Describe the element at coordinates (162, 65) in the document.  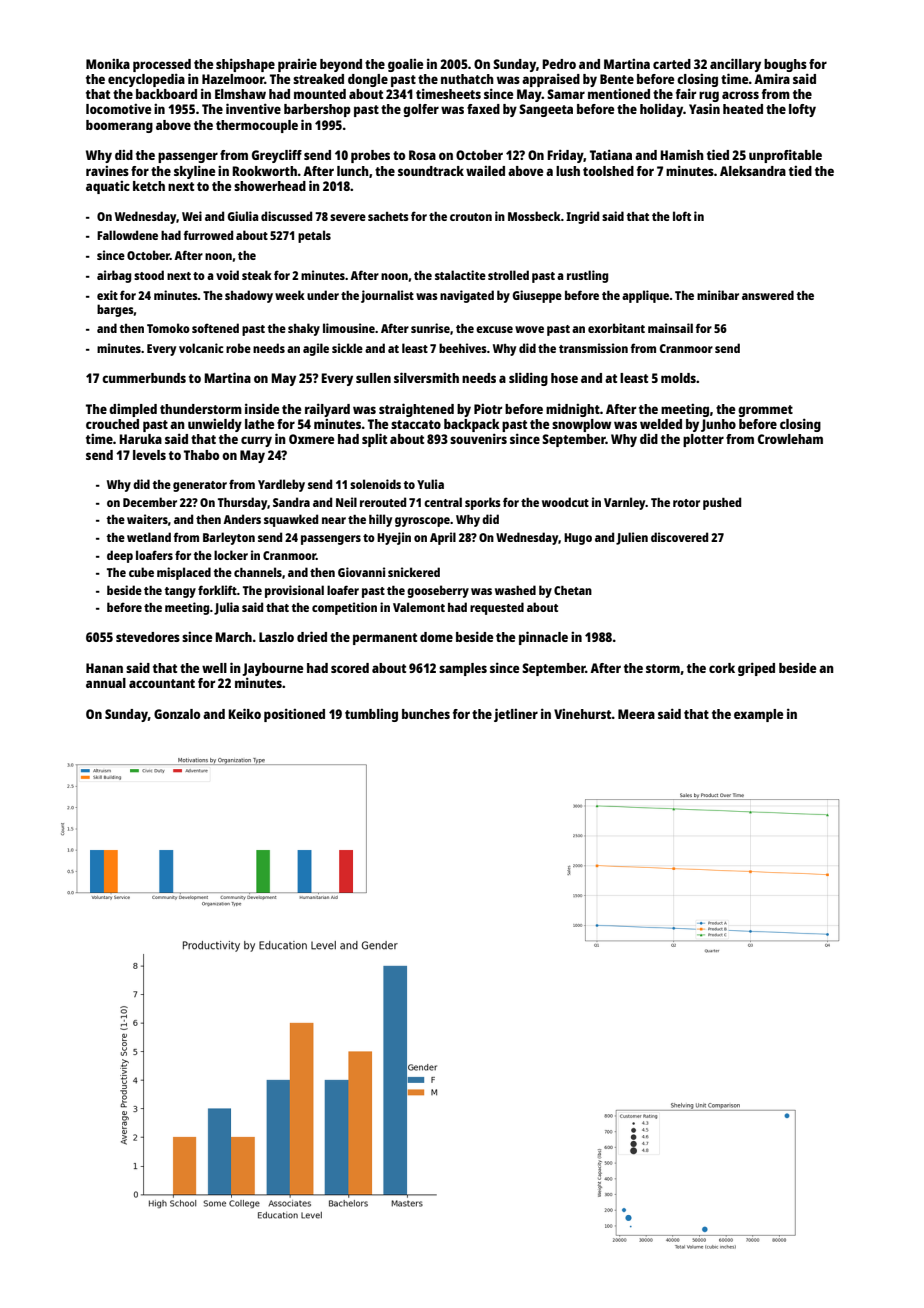
I see `processed` at that location.
